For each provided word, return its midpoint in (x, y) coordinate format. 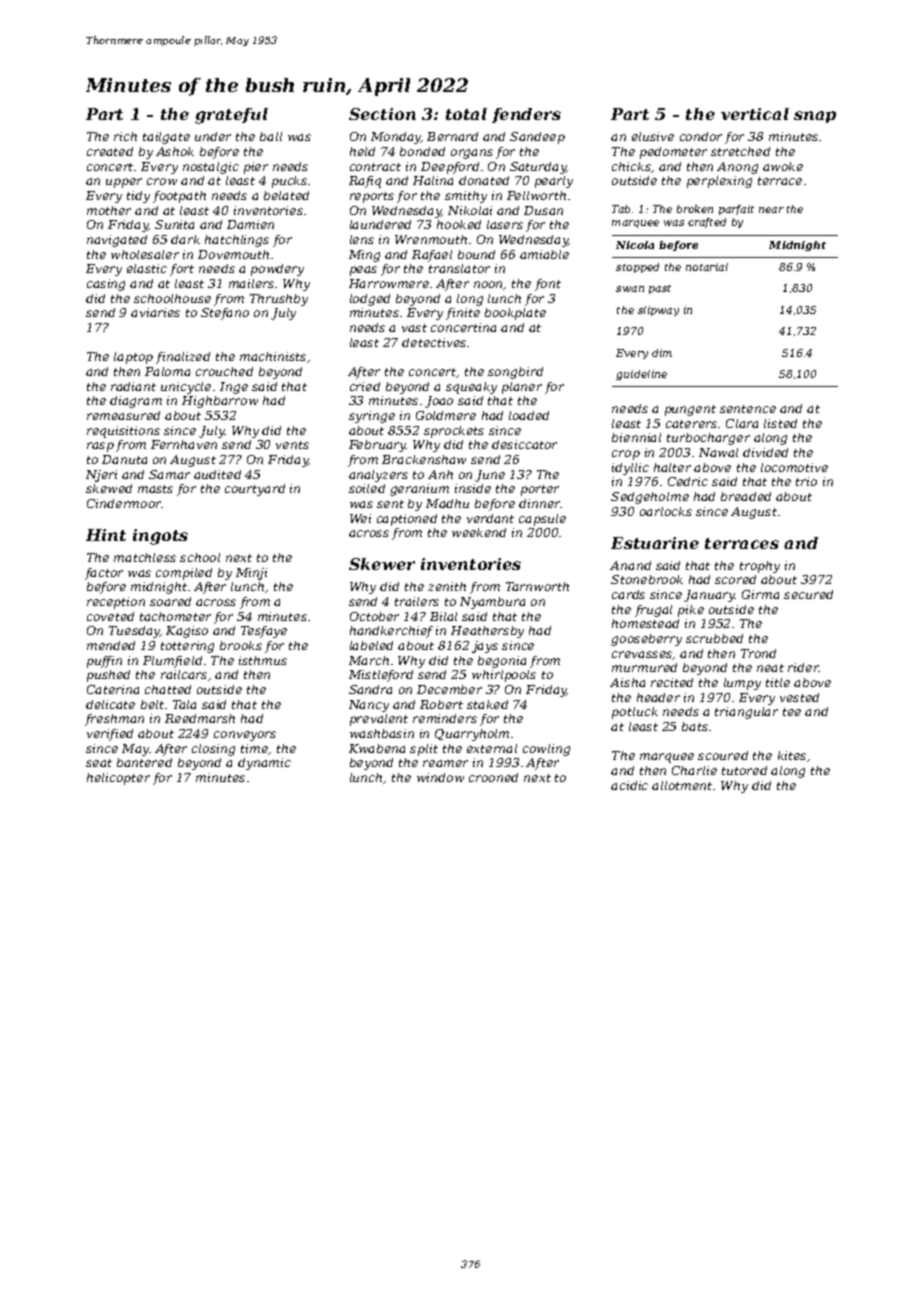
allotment (682, 785)
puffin (104, 662)
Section (382, 114)
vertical (755, 114)
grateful (231, 116)
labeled (371, 645)
